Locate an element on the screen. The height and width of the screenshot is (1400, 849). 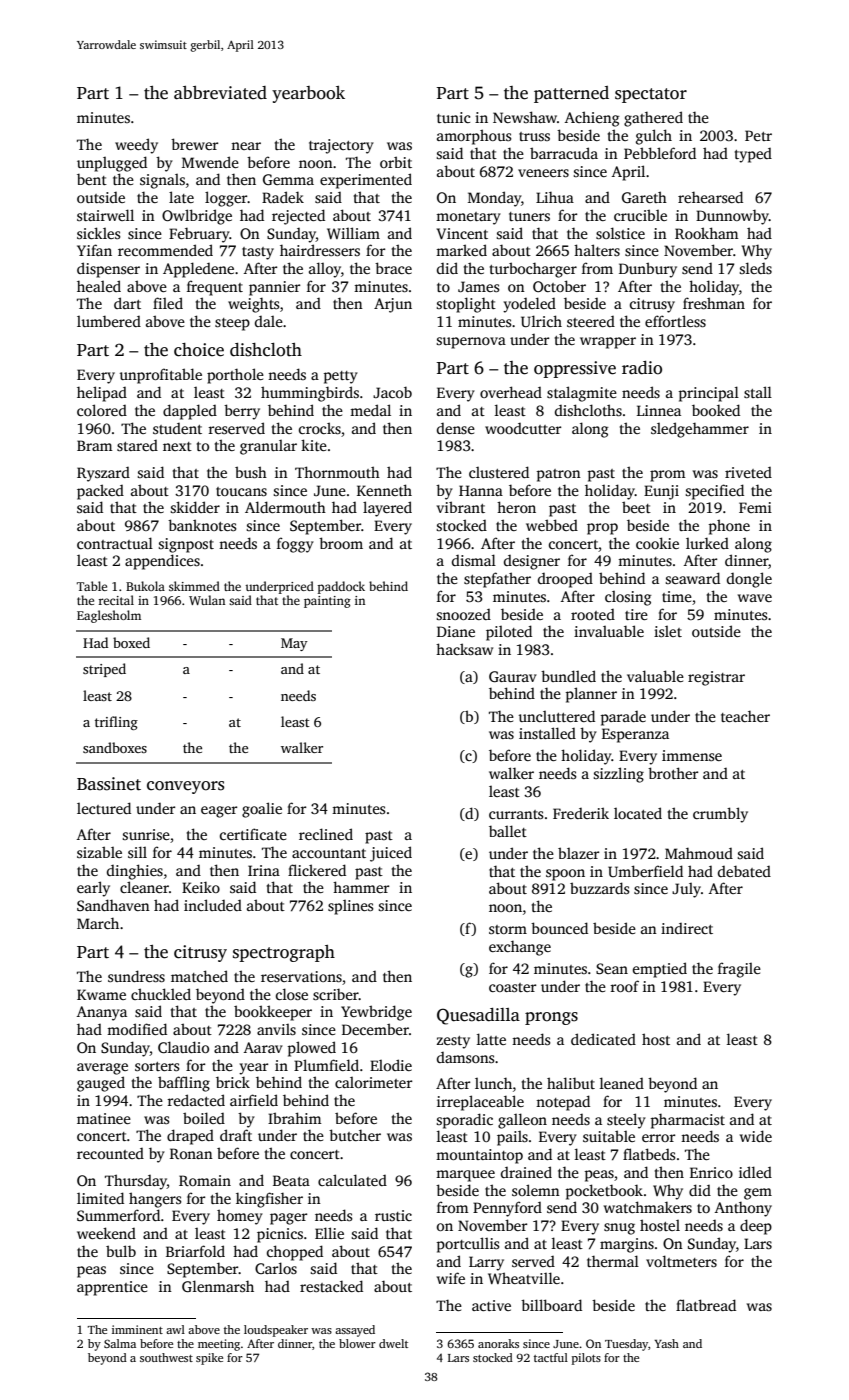
brace is located at coordinates (393, 268).
